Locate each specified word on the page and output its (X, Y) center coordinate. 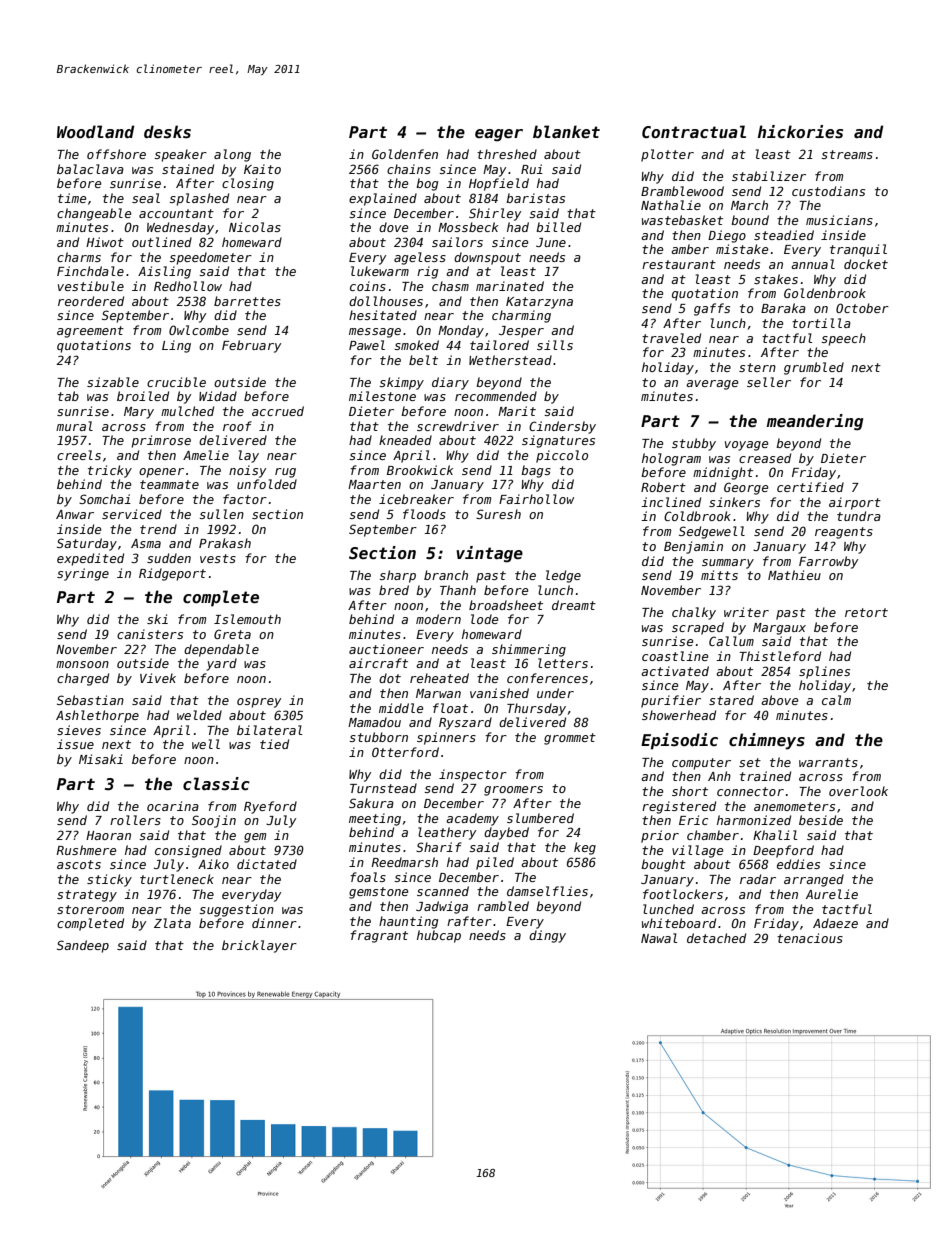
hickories (800, 132)
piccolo (562, 456)
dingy (547, 936)
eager (499, 135)
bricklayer (259, 946)
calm (836, 700)
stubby (694, 444)
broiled (143, 396)
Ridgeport (172, 574)
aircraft (378, 663)
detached (716, 938)
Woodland (95, 131)
